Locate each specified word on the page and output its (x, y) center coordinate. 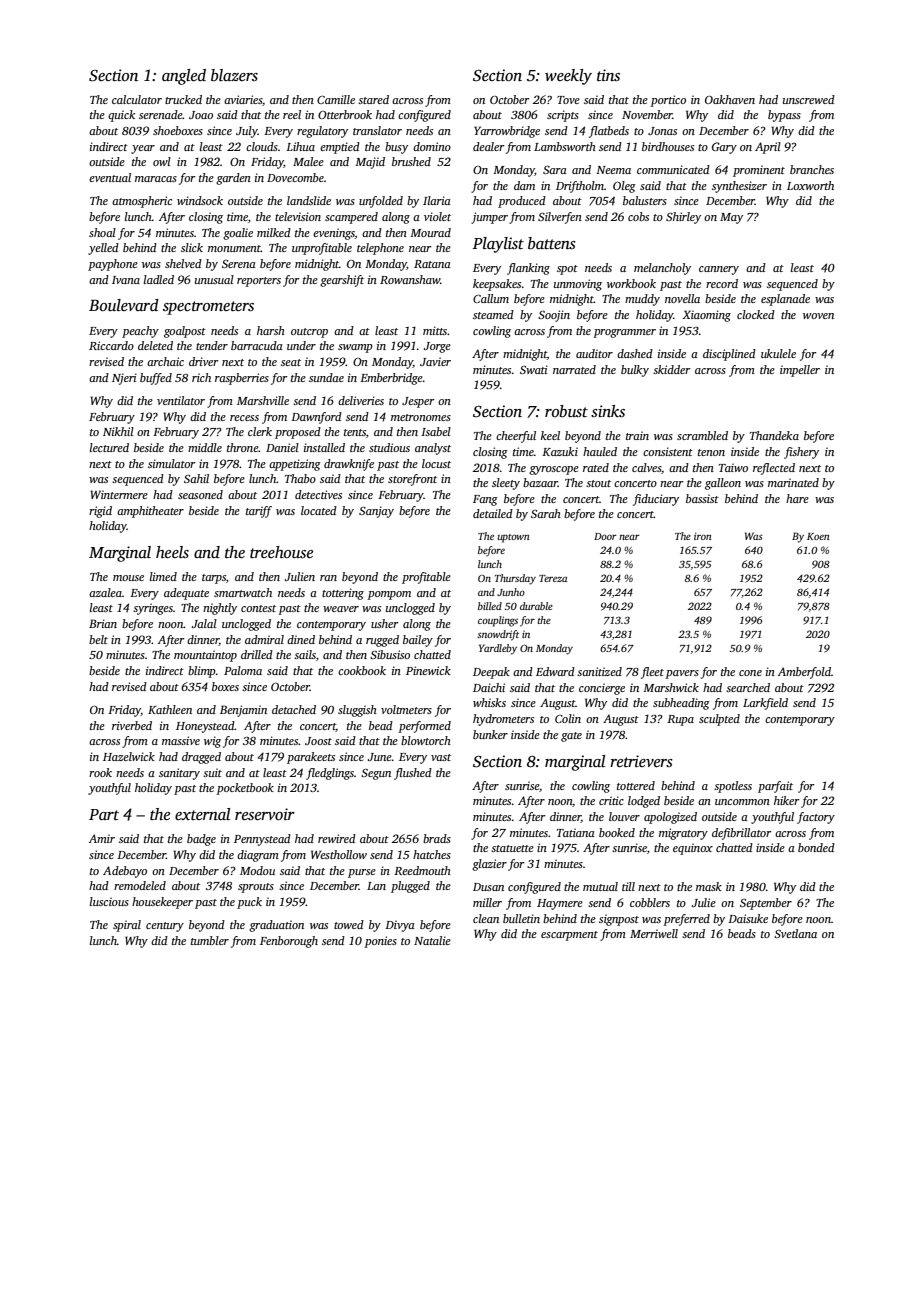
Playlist (498, 245)
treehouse (281, 552)
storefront (412, 480)
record (722, 283)
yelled (103, 249)
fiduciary (656, 500)
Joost (318, 741)
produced (522, 202)
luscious (109, 901)
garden (233, 179)
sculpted (719, 720)
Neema (613, 170)
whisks (489, 702)
